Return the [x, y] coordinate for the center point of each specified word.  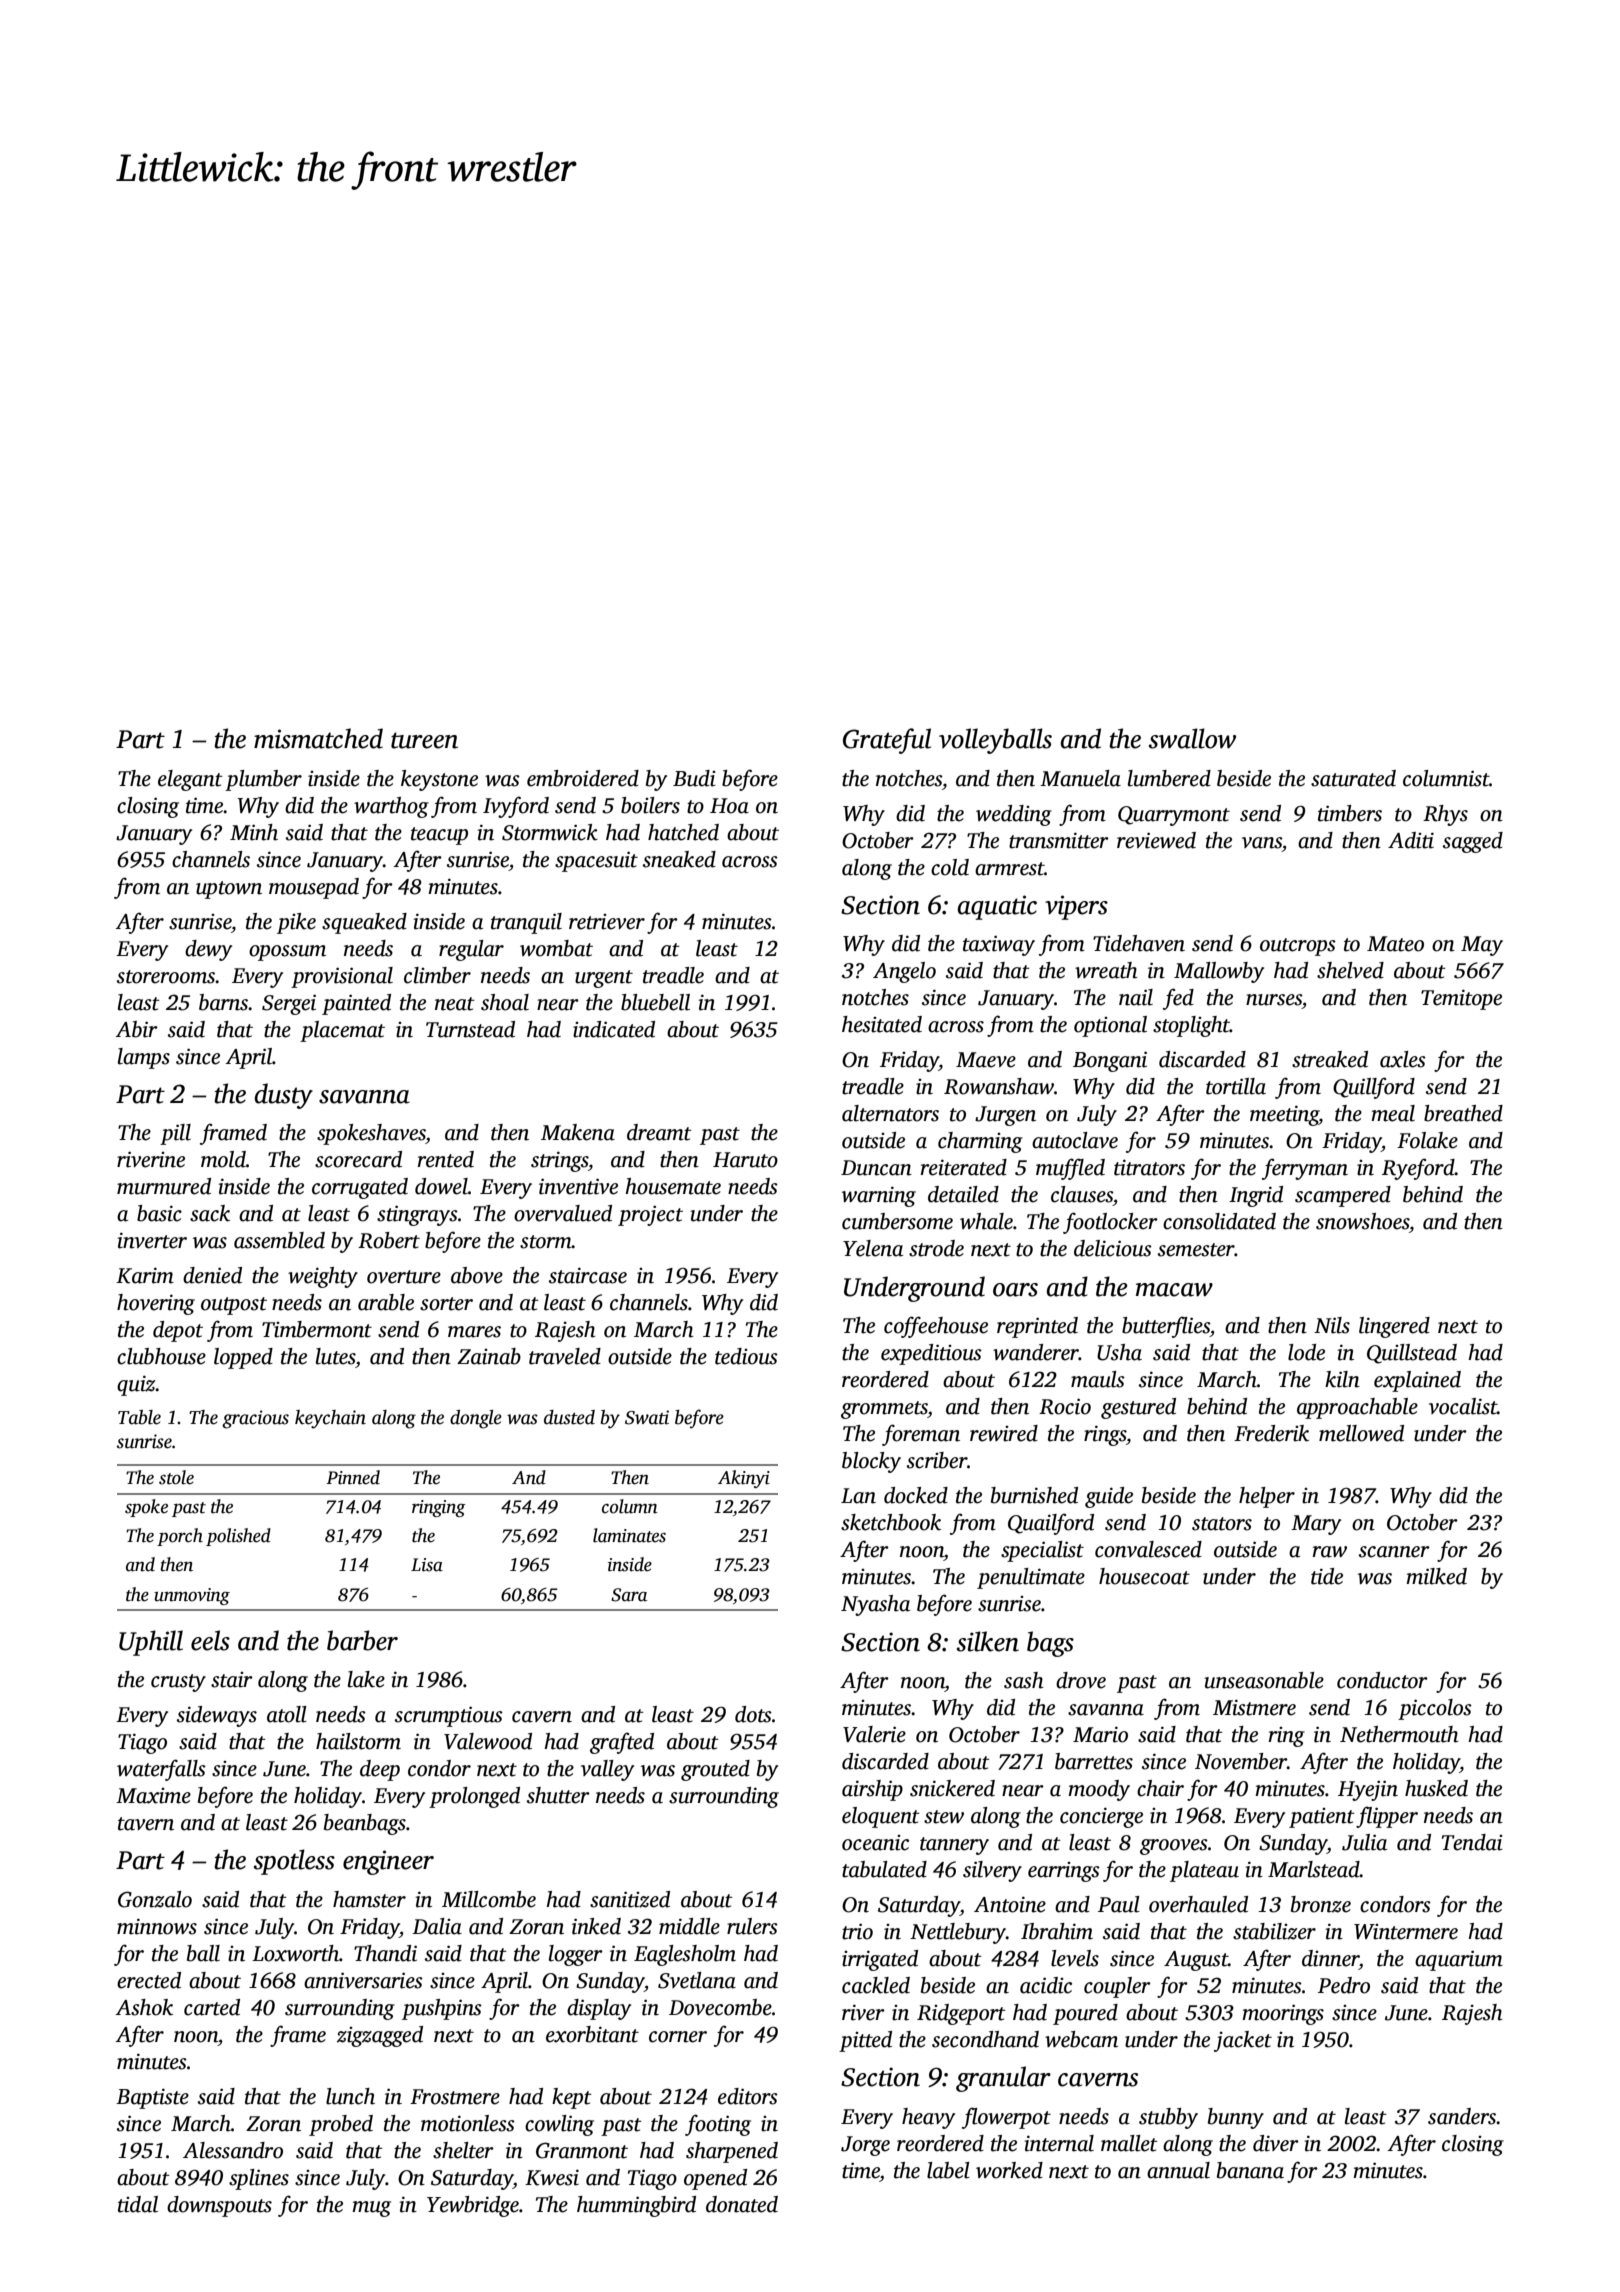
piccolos [1435, 1709]
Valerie [874, 1734]
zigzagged [380, 2036]
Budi [694, 778]
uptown [229, 890]
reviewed [1156, 840]
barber [362, 1640]
